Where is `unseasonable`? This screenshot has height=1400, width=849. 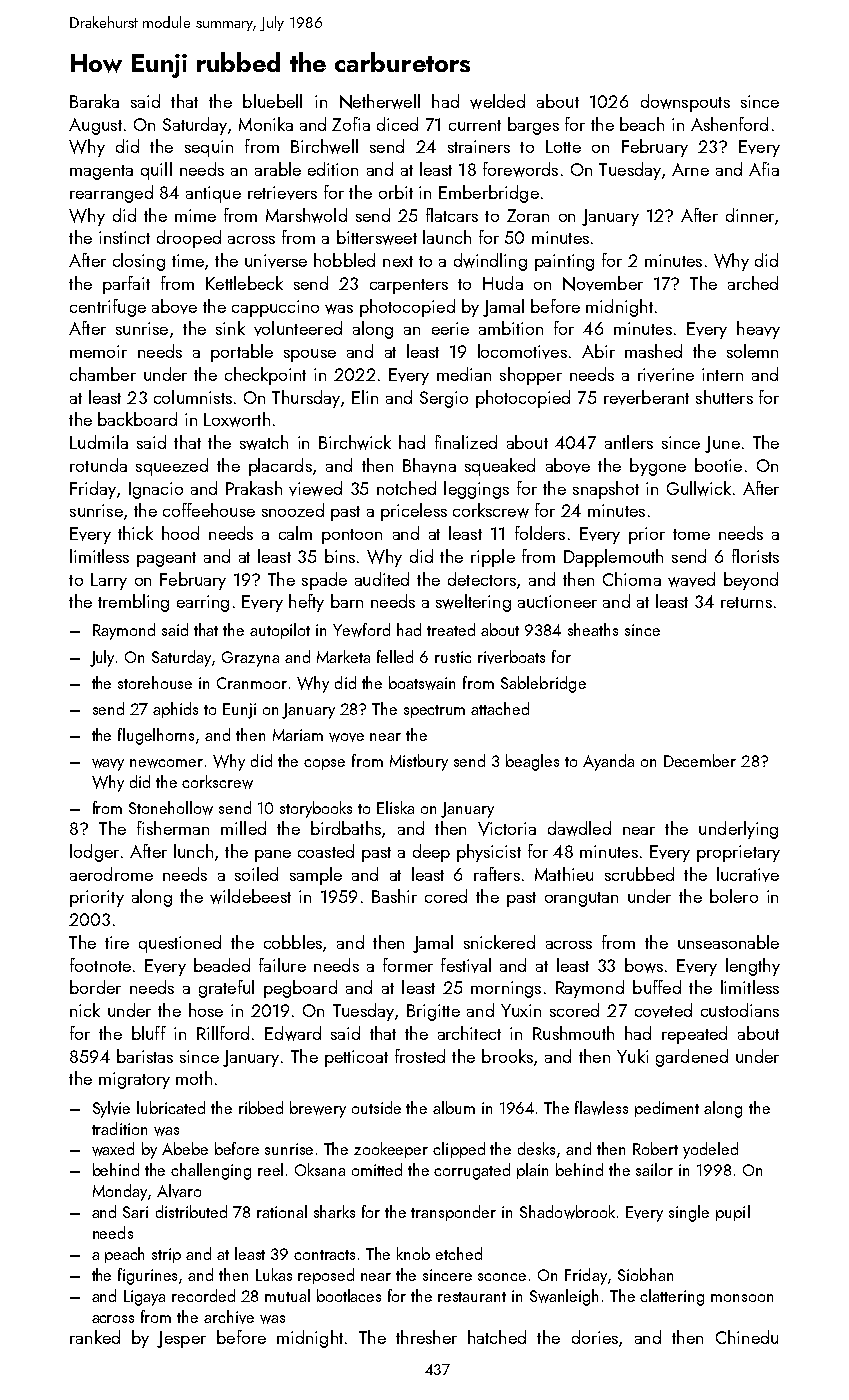
unseasonable is located at coordinates (728, 942).
